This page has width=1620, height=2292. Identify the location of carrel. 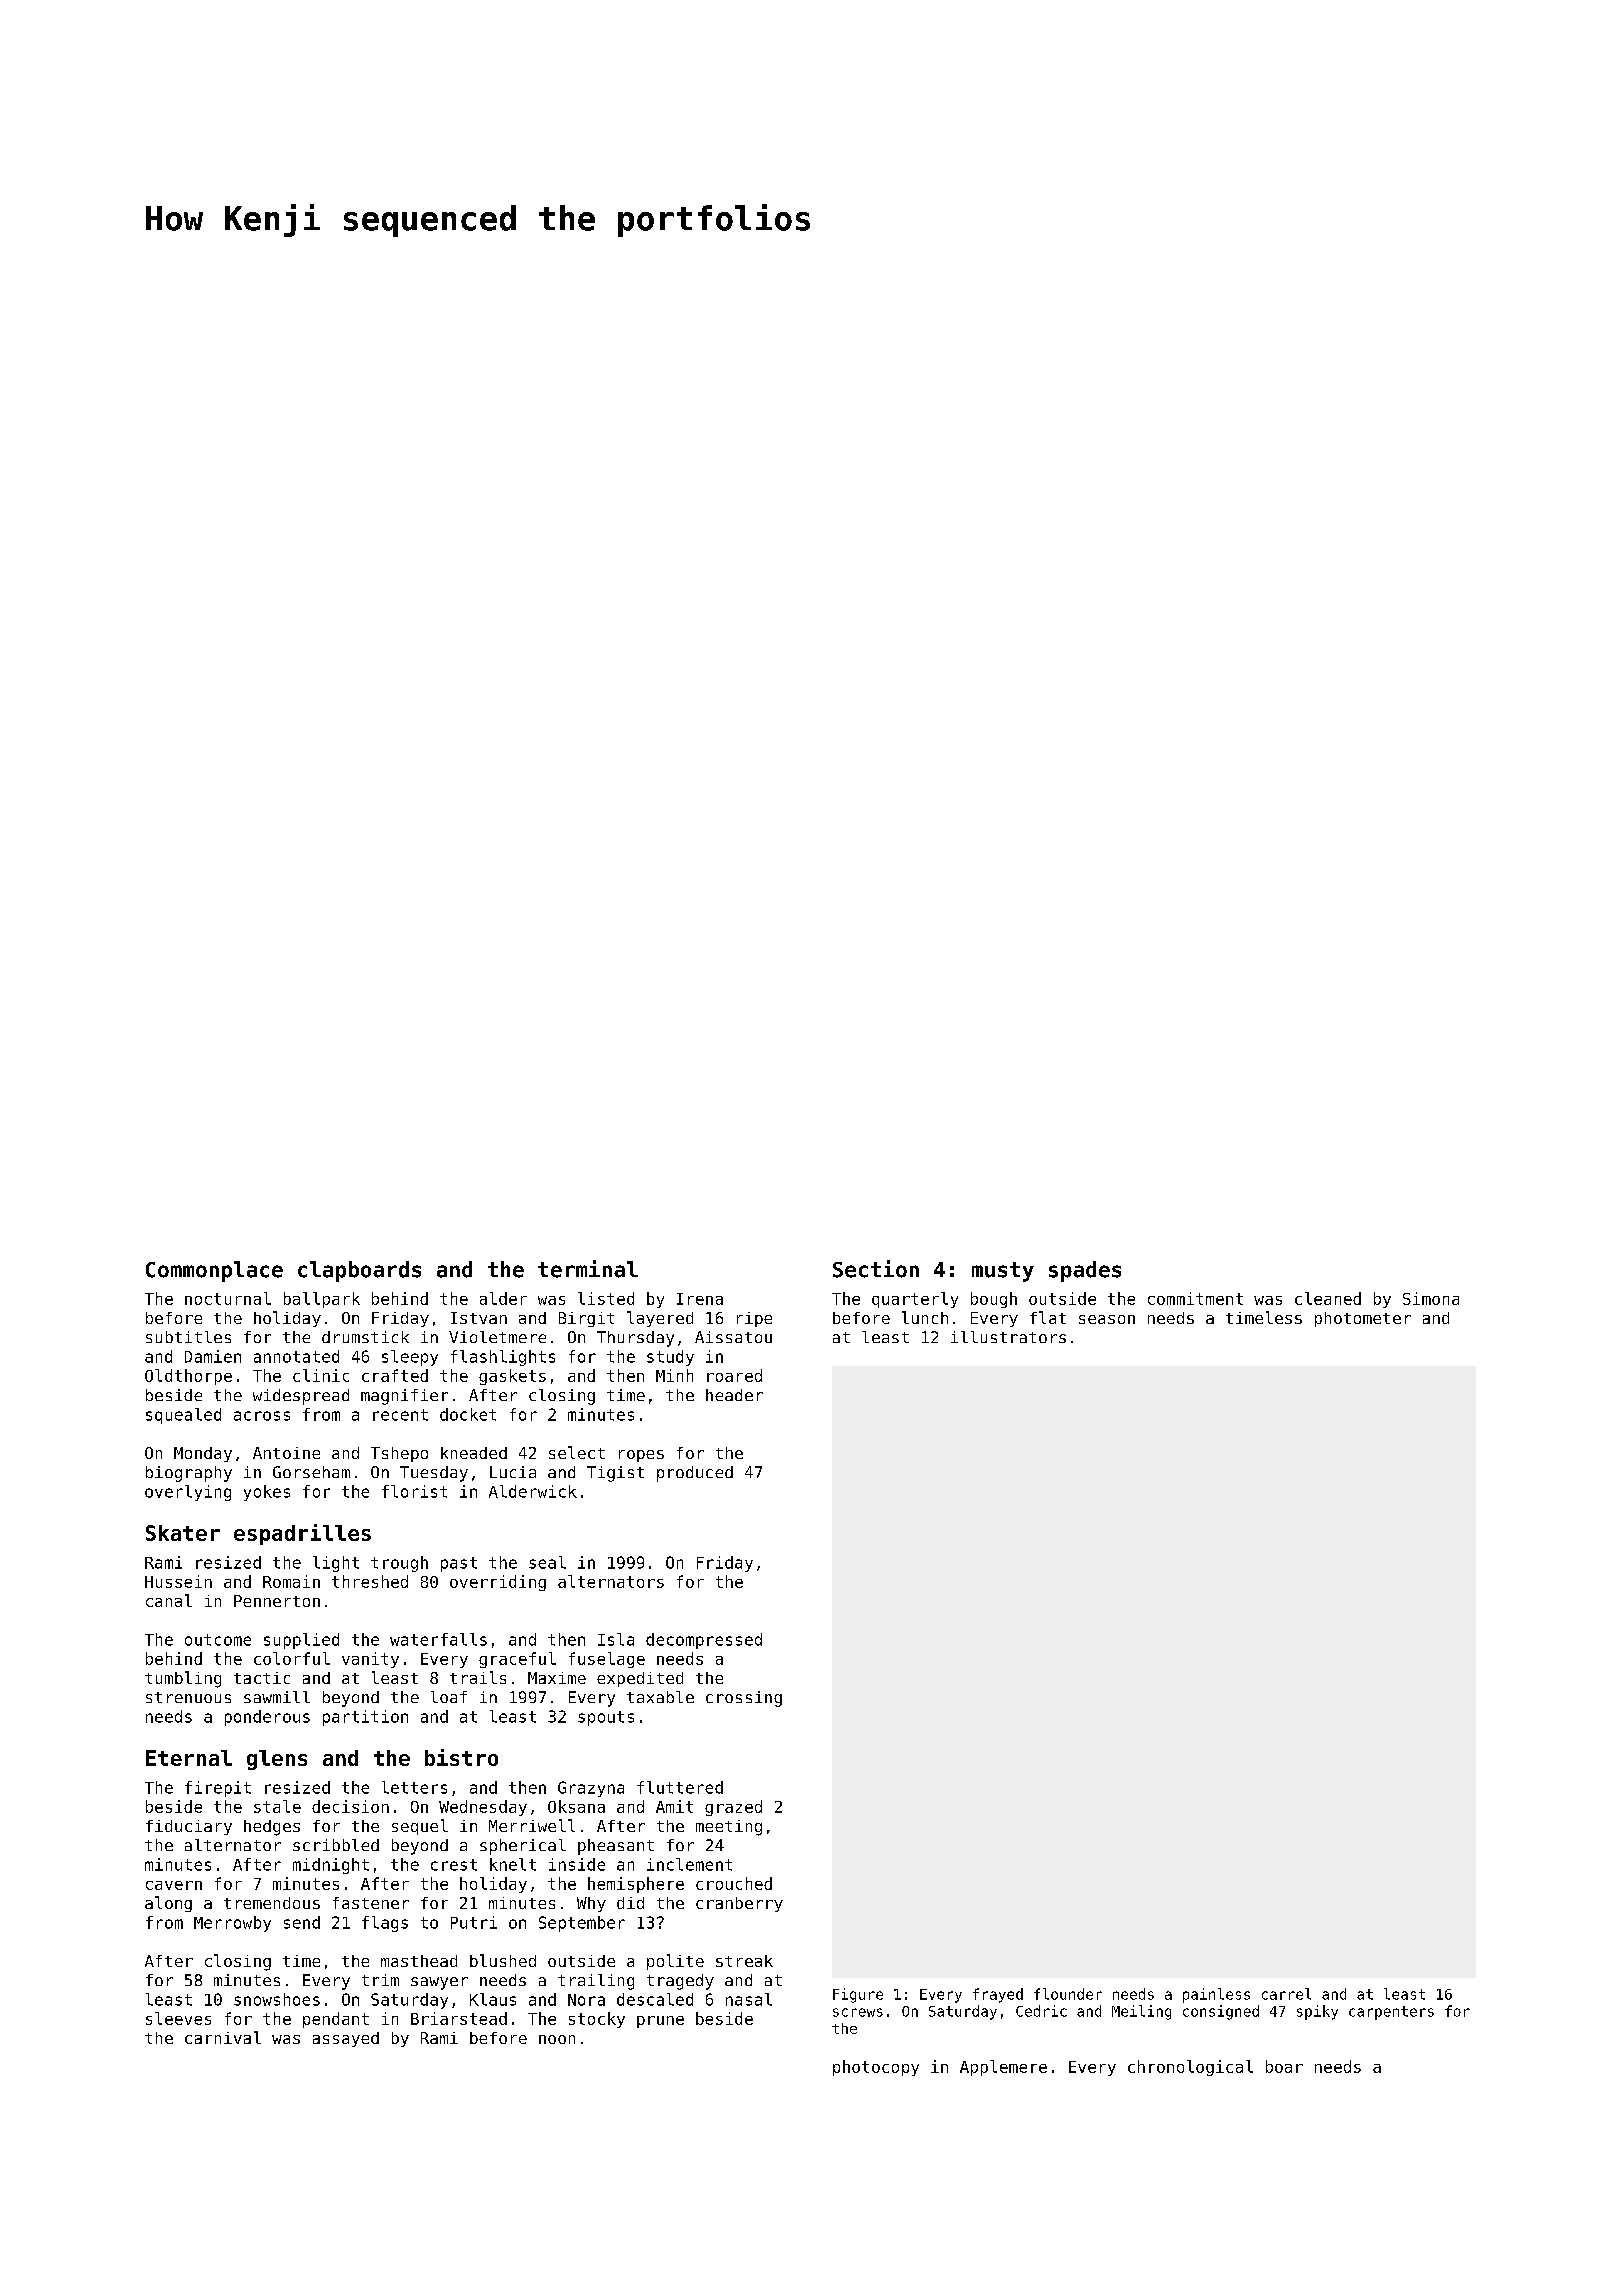
(1286, 1994).
